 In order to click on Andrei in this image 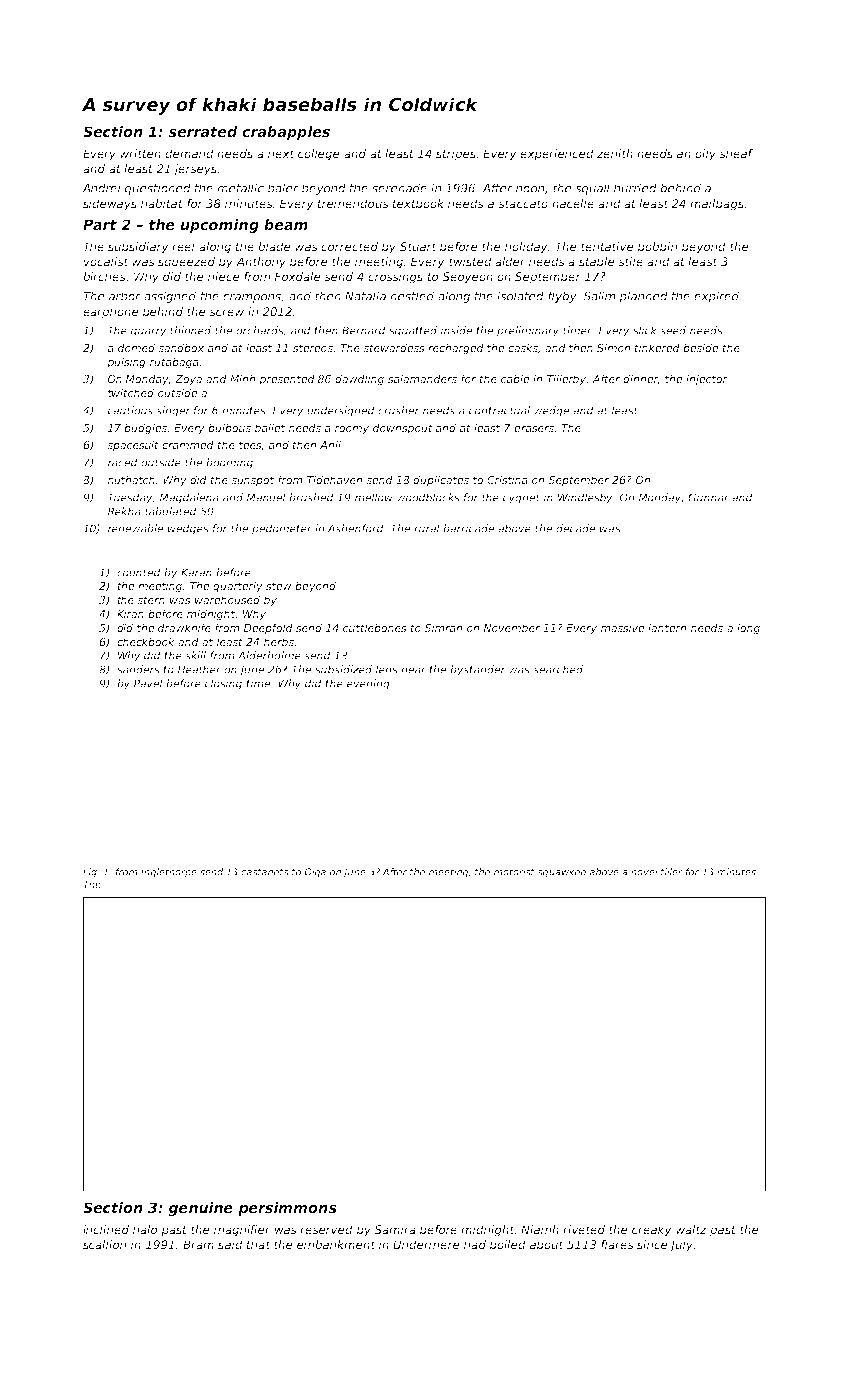, I will do `click(101, 188)`.
